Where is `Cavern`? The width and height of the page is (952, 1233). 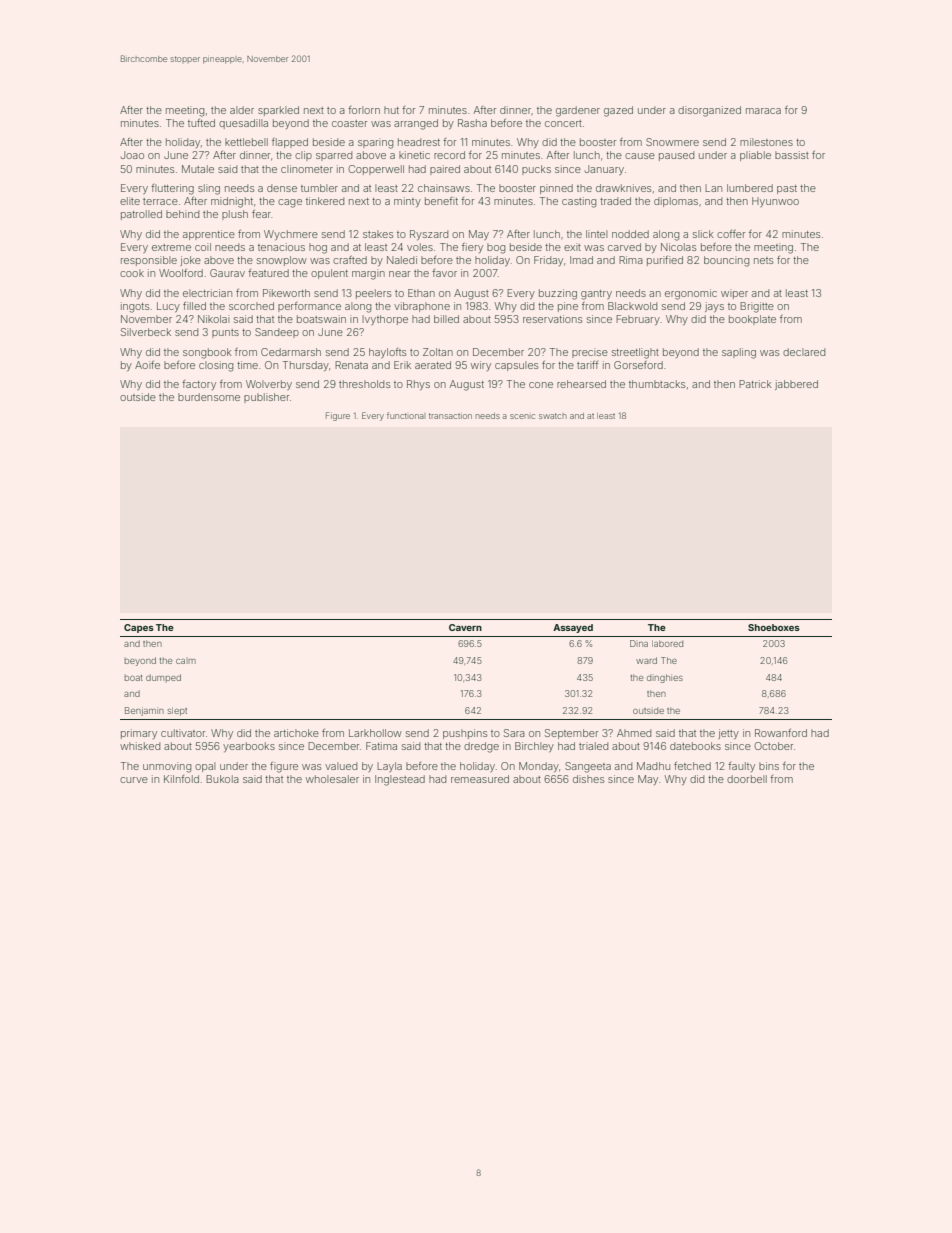 Cavern is located at coordinates (465, 627).
